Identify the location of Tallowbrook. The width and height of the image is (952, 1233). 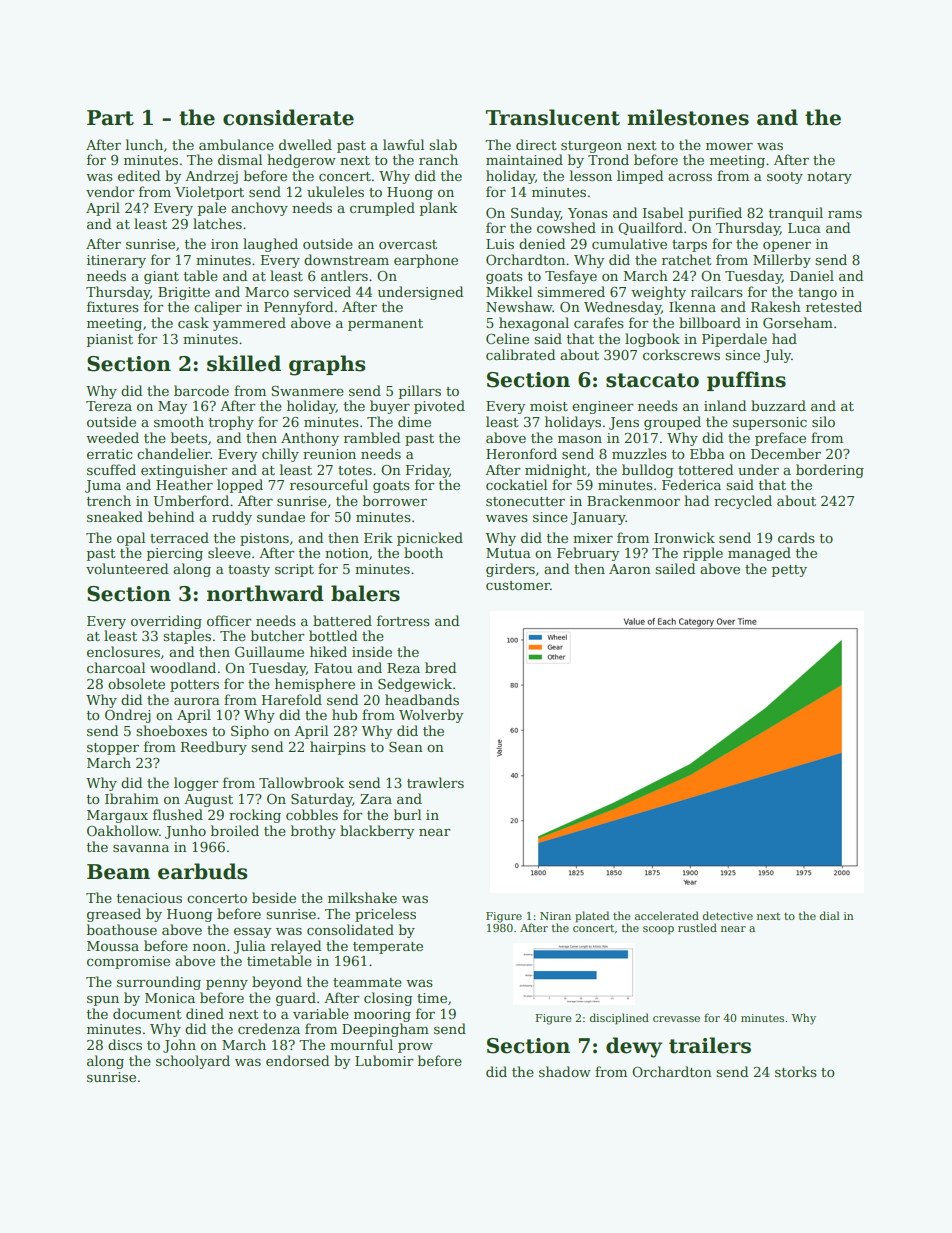
(301, 782).
